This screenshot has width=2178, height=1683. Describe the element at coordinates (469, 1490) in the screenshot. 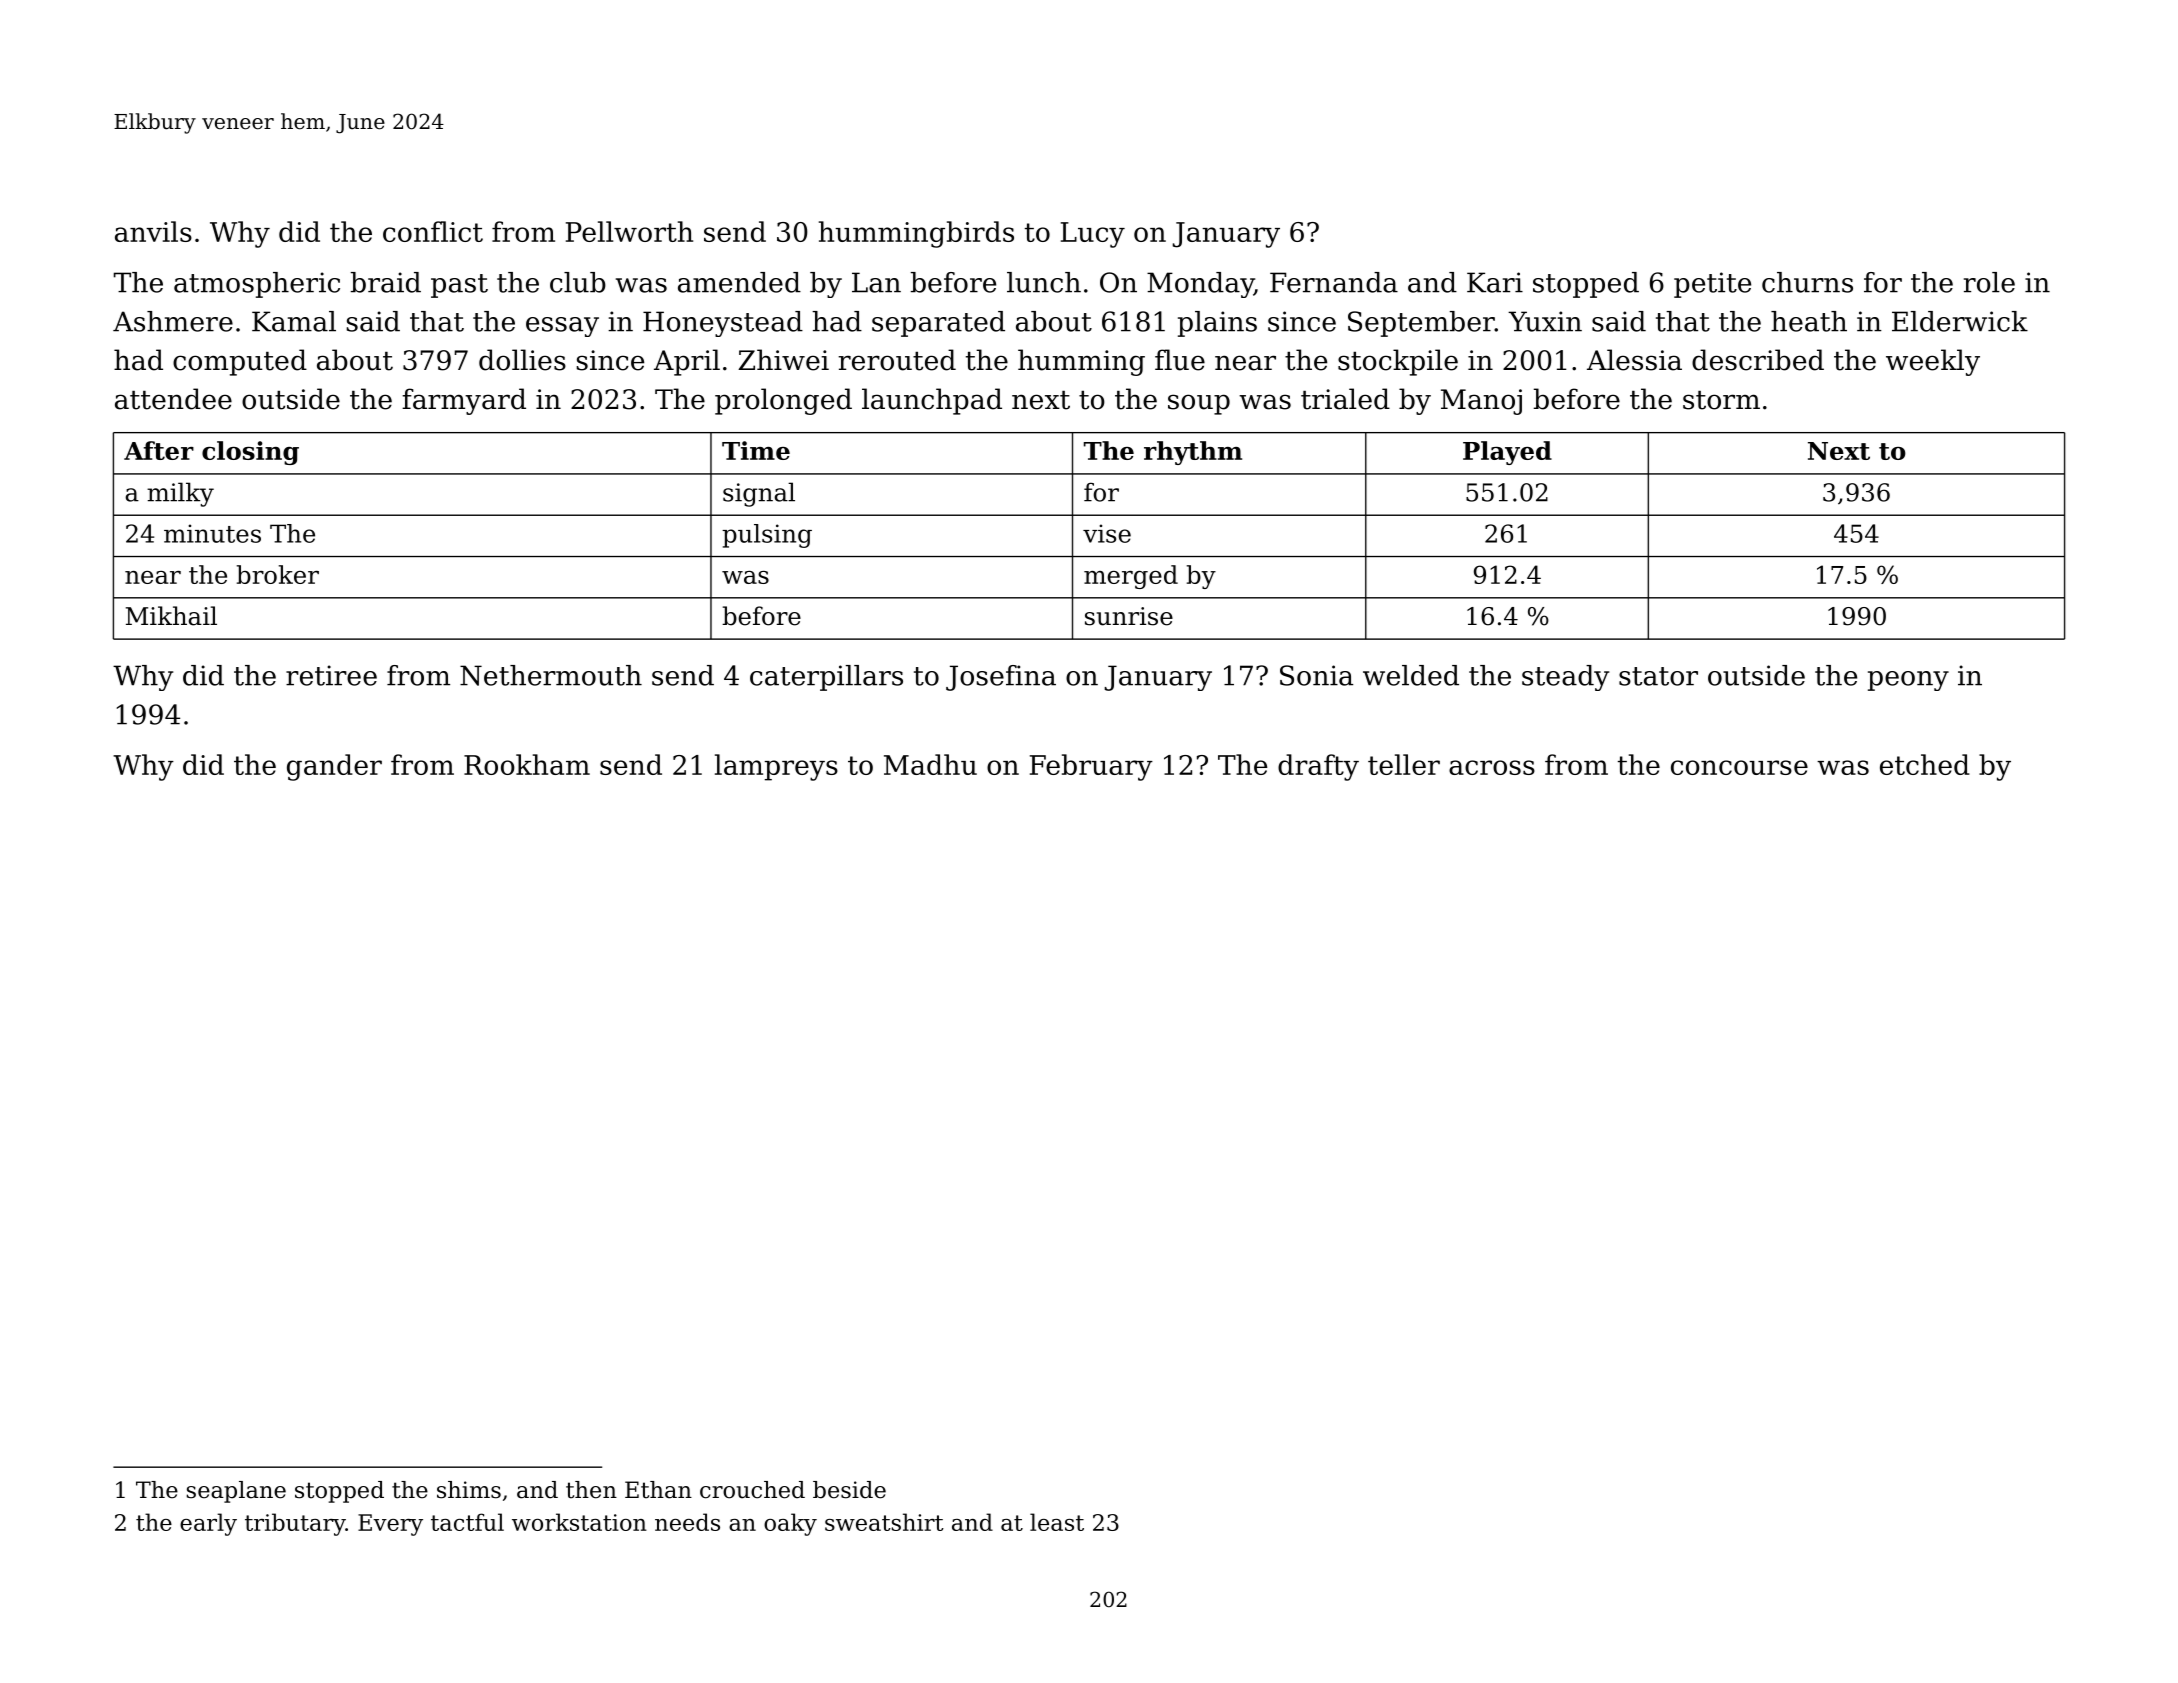

I see `shims` at that location.
